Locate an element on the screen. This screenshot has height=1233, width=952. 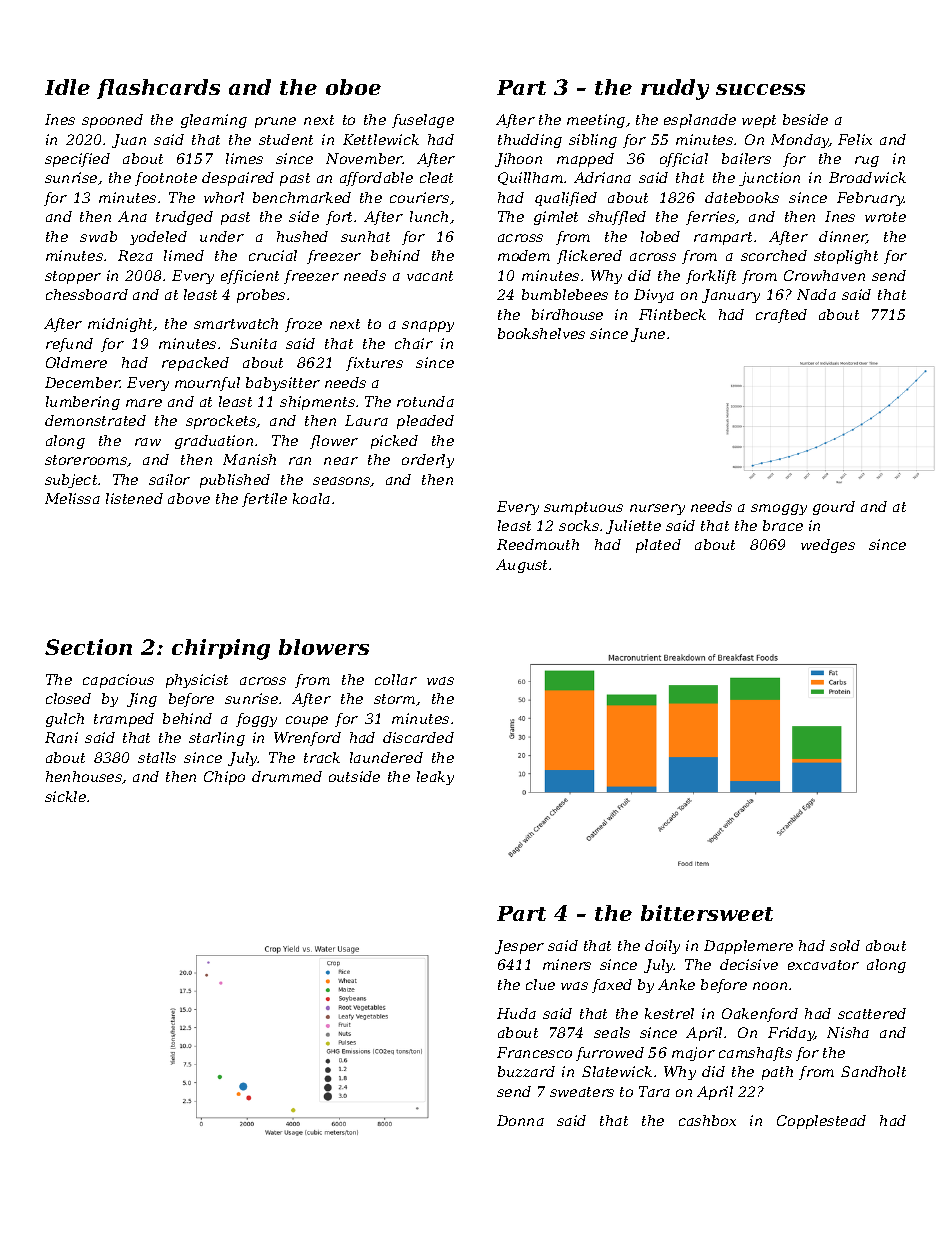
Nada is located at coordinates (816, 294).
